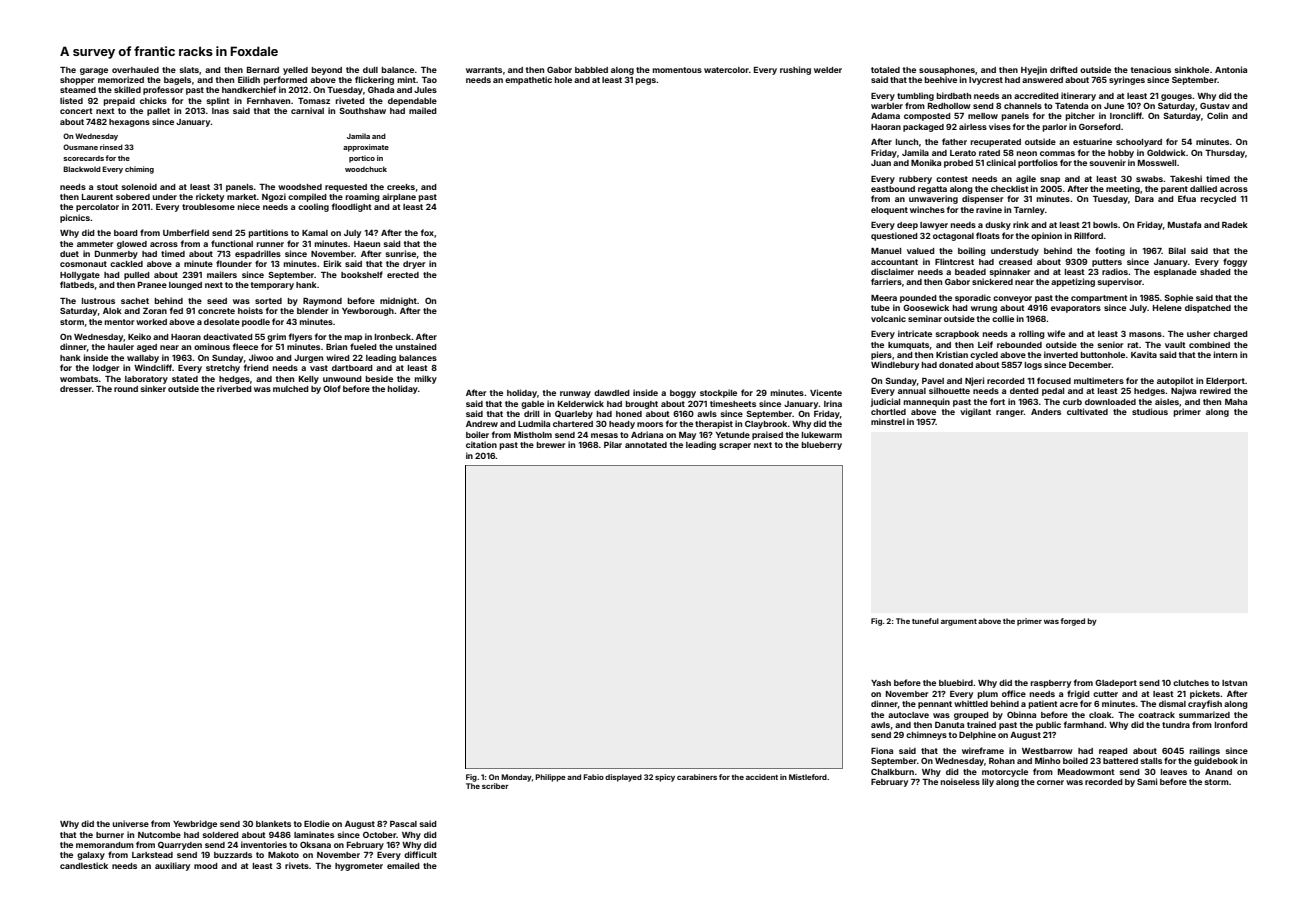 This screenshot has height=924, width=1308. What do you see at coordinates (1209, 344) in the screenshot?
I see `combined` at bounding box center [1209, 344].
